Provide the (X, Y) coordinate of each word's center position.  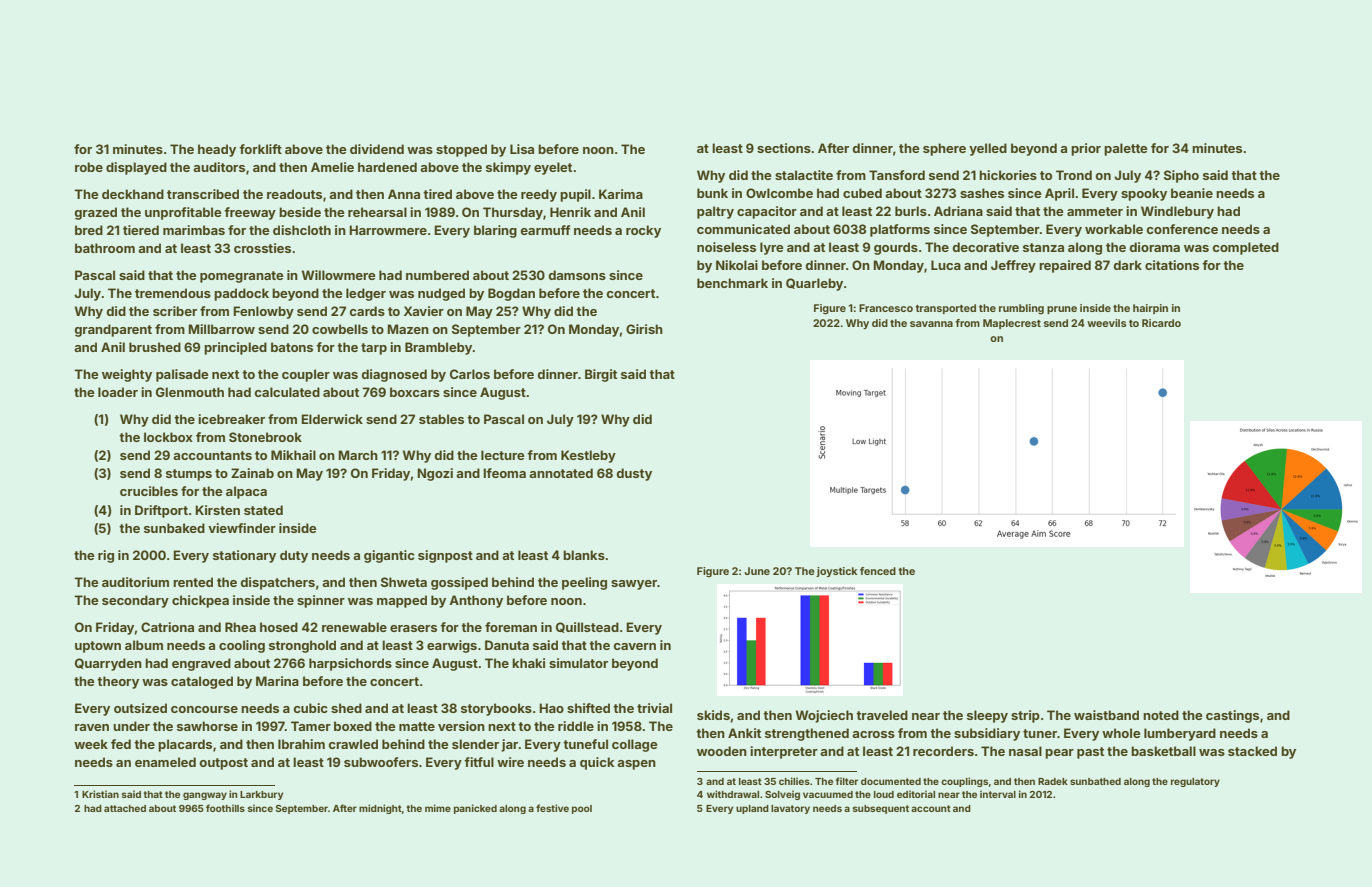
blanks (584, 555)
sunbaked (174, 528)
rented (193, 582)
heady (217, 150)
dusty (634, 474)
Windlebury (1177, 212)
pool (582, 809)
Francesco (886, 308)
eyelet (553, 168)
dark (1128, 265)
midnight (380, 809)
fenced (878, 571)
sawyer (634, 585)
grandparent (113, 330)
